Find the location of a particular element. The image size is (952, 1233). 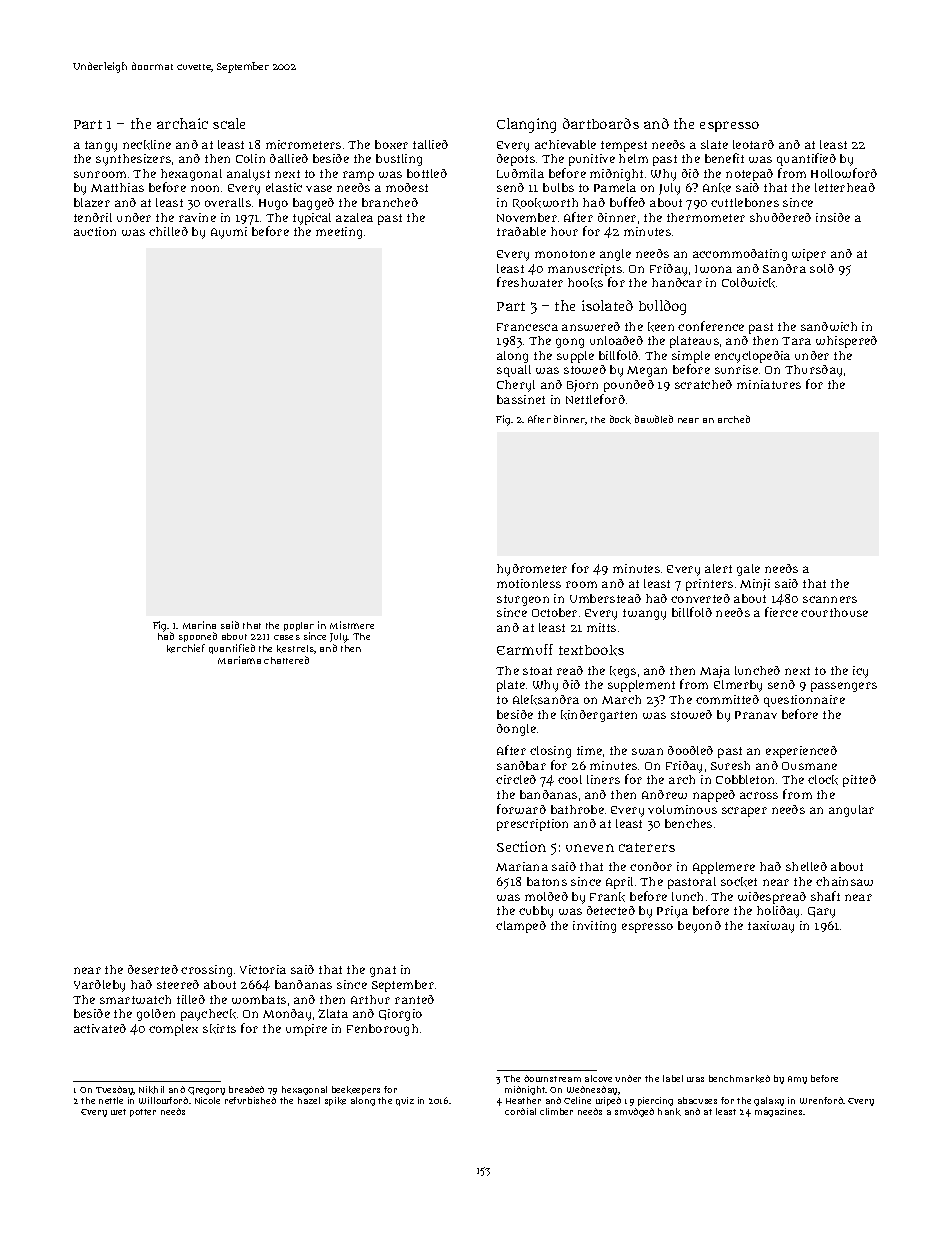

micrometers is located at coordinates (303, 144).
